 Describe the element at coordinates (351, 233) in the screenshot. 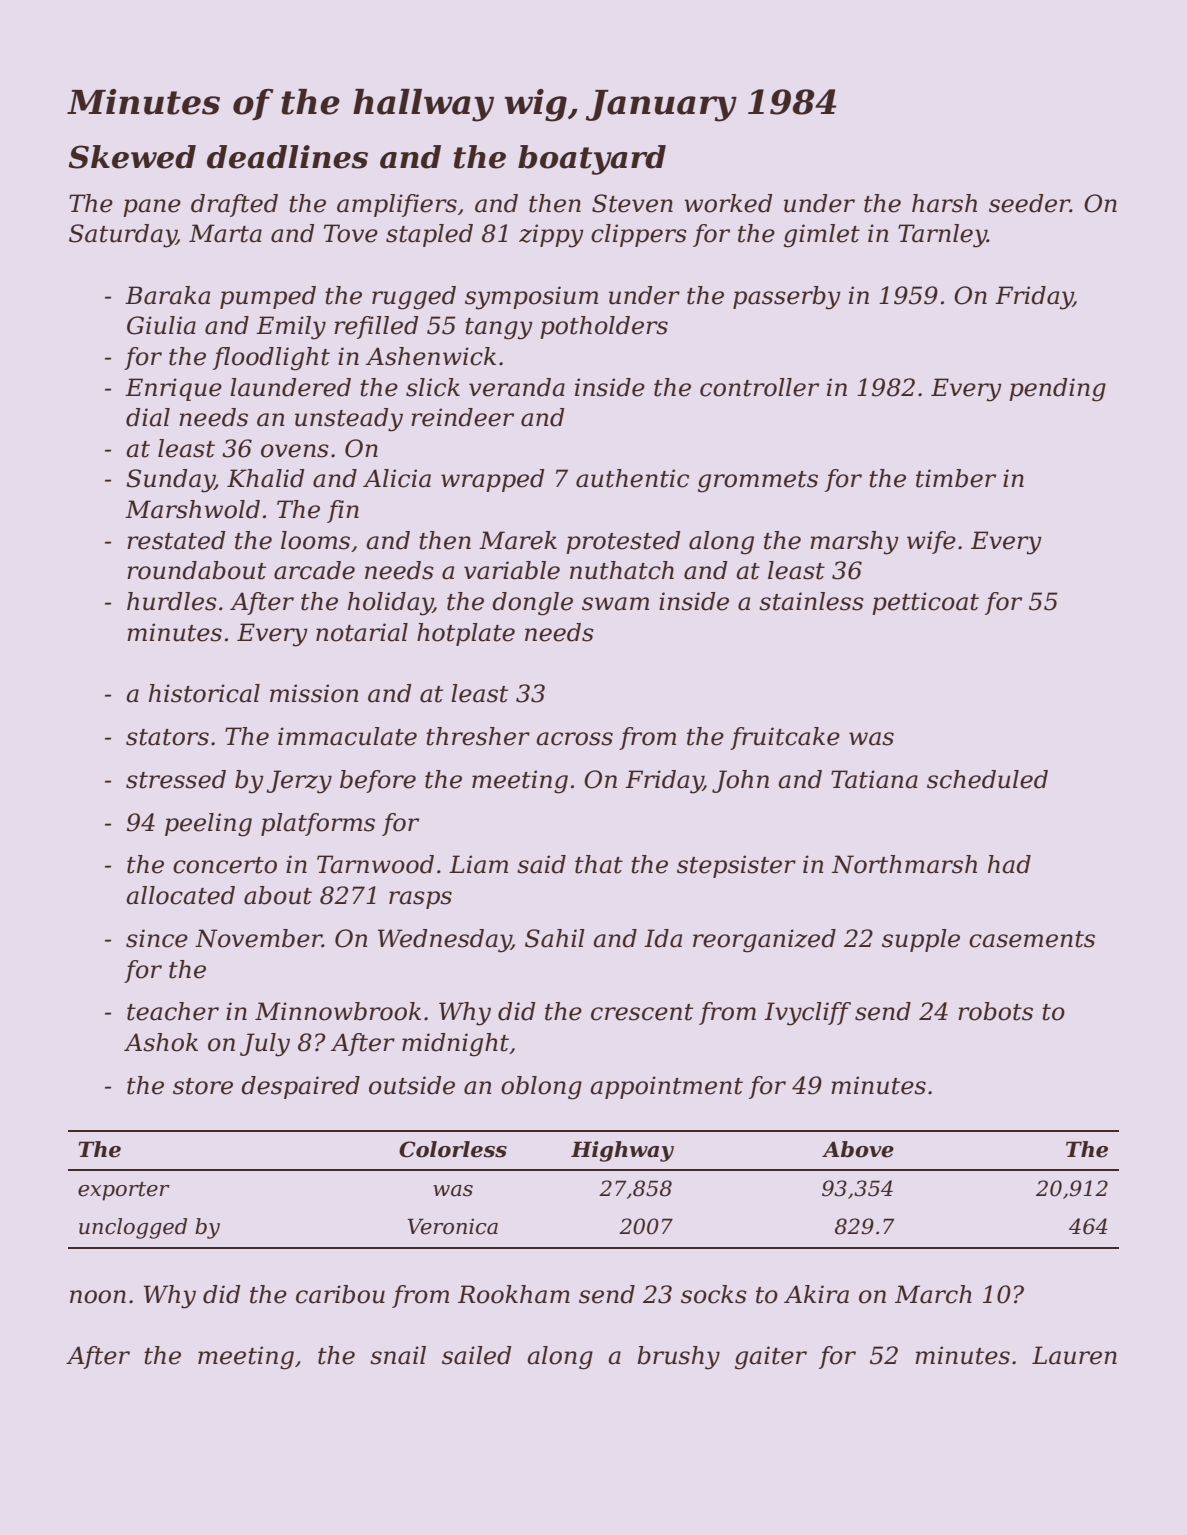

I see `Tove` at that location.
